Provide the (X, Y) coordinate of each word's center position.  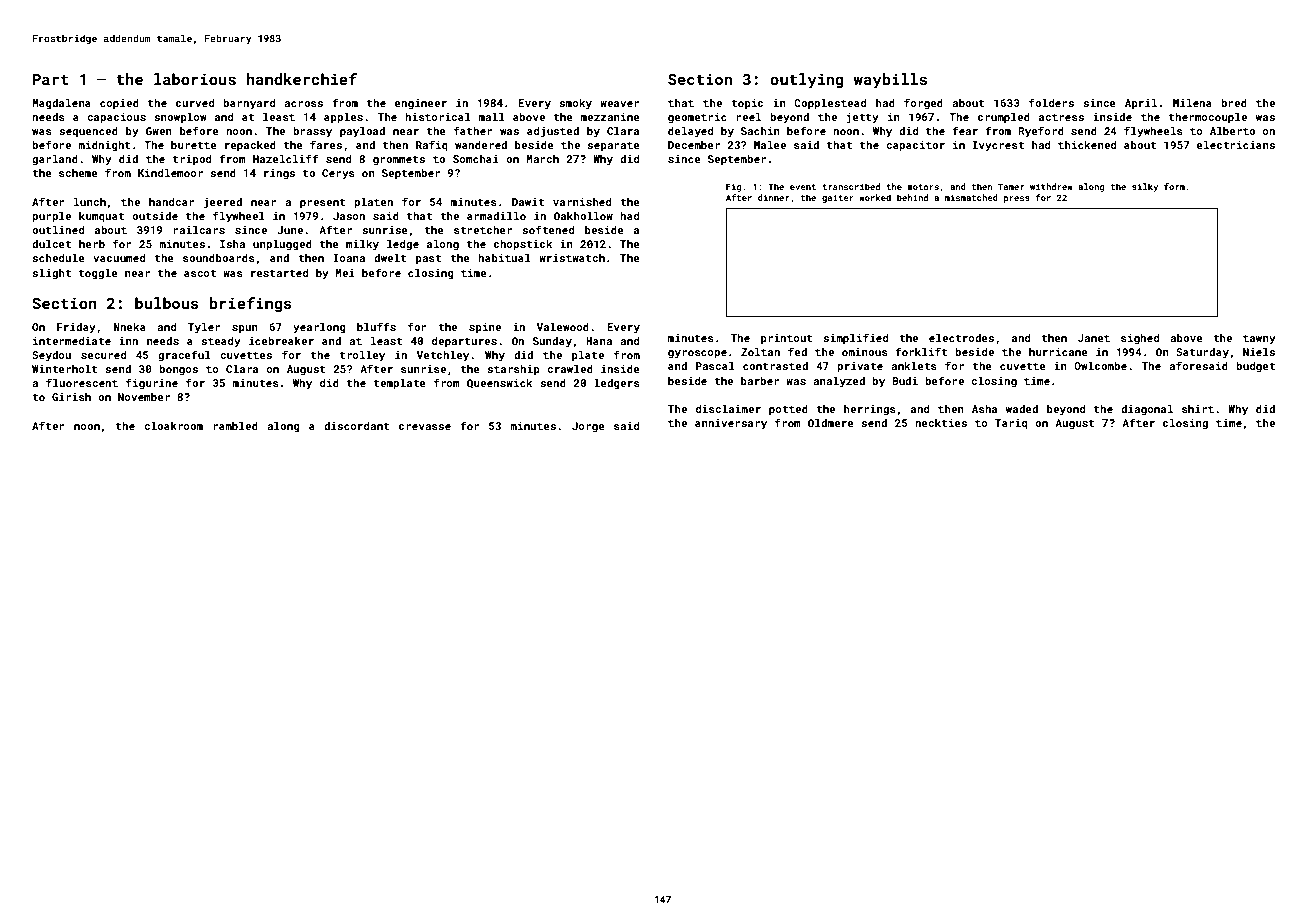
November (144, 397)
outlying (807, 81)
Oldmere (831, 422)
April (1141, 103)
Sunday (552, 342)
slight (51, 274)
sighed (1140, 339)
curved (195, 103)
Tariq (1011, 424)
